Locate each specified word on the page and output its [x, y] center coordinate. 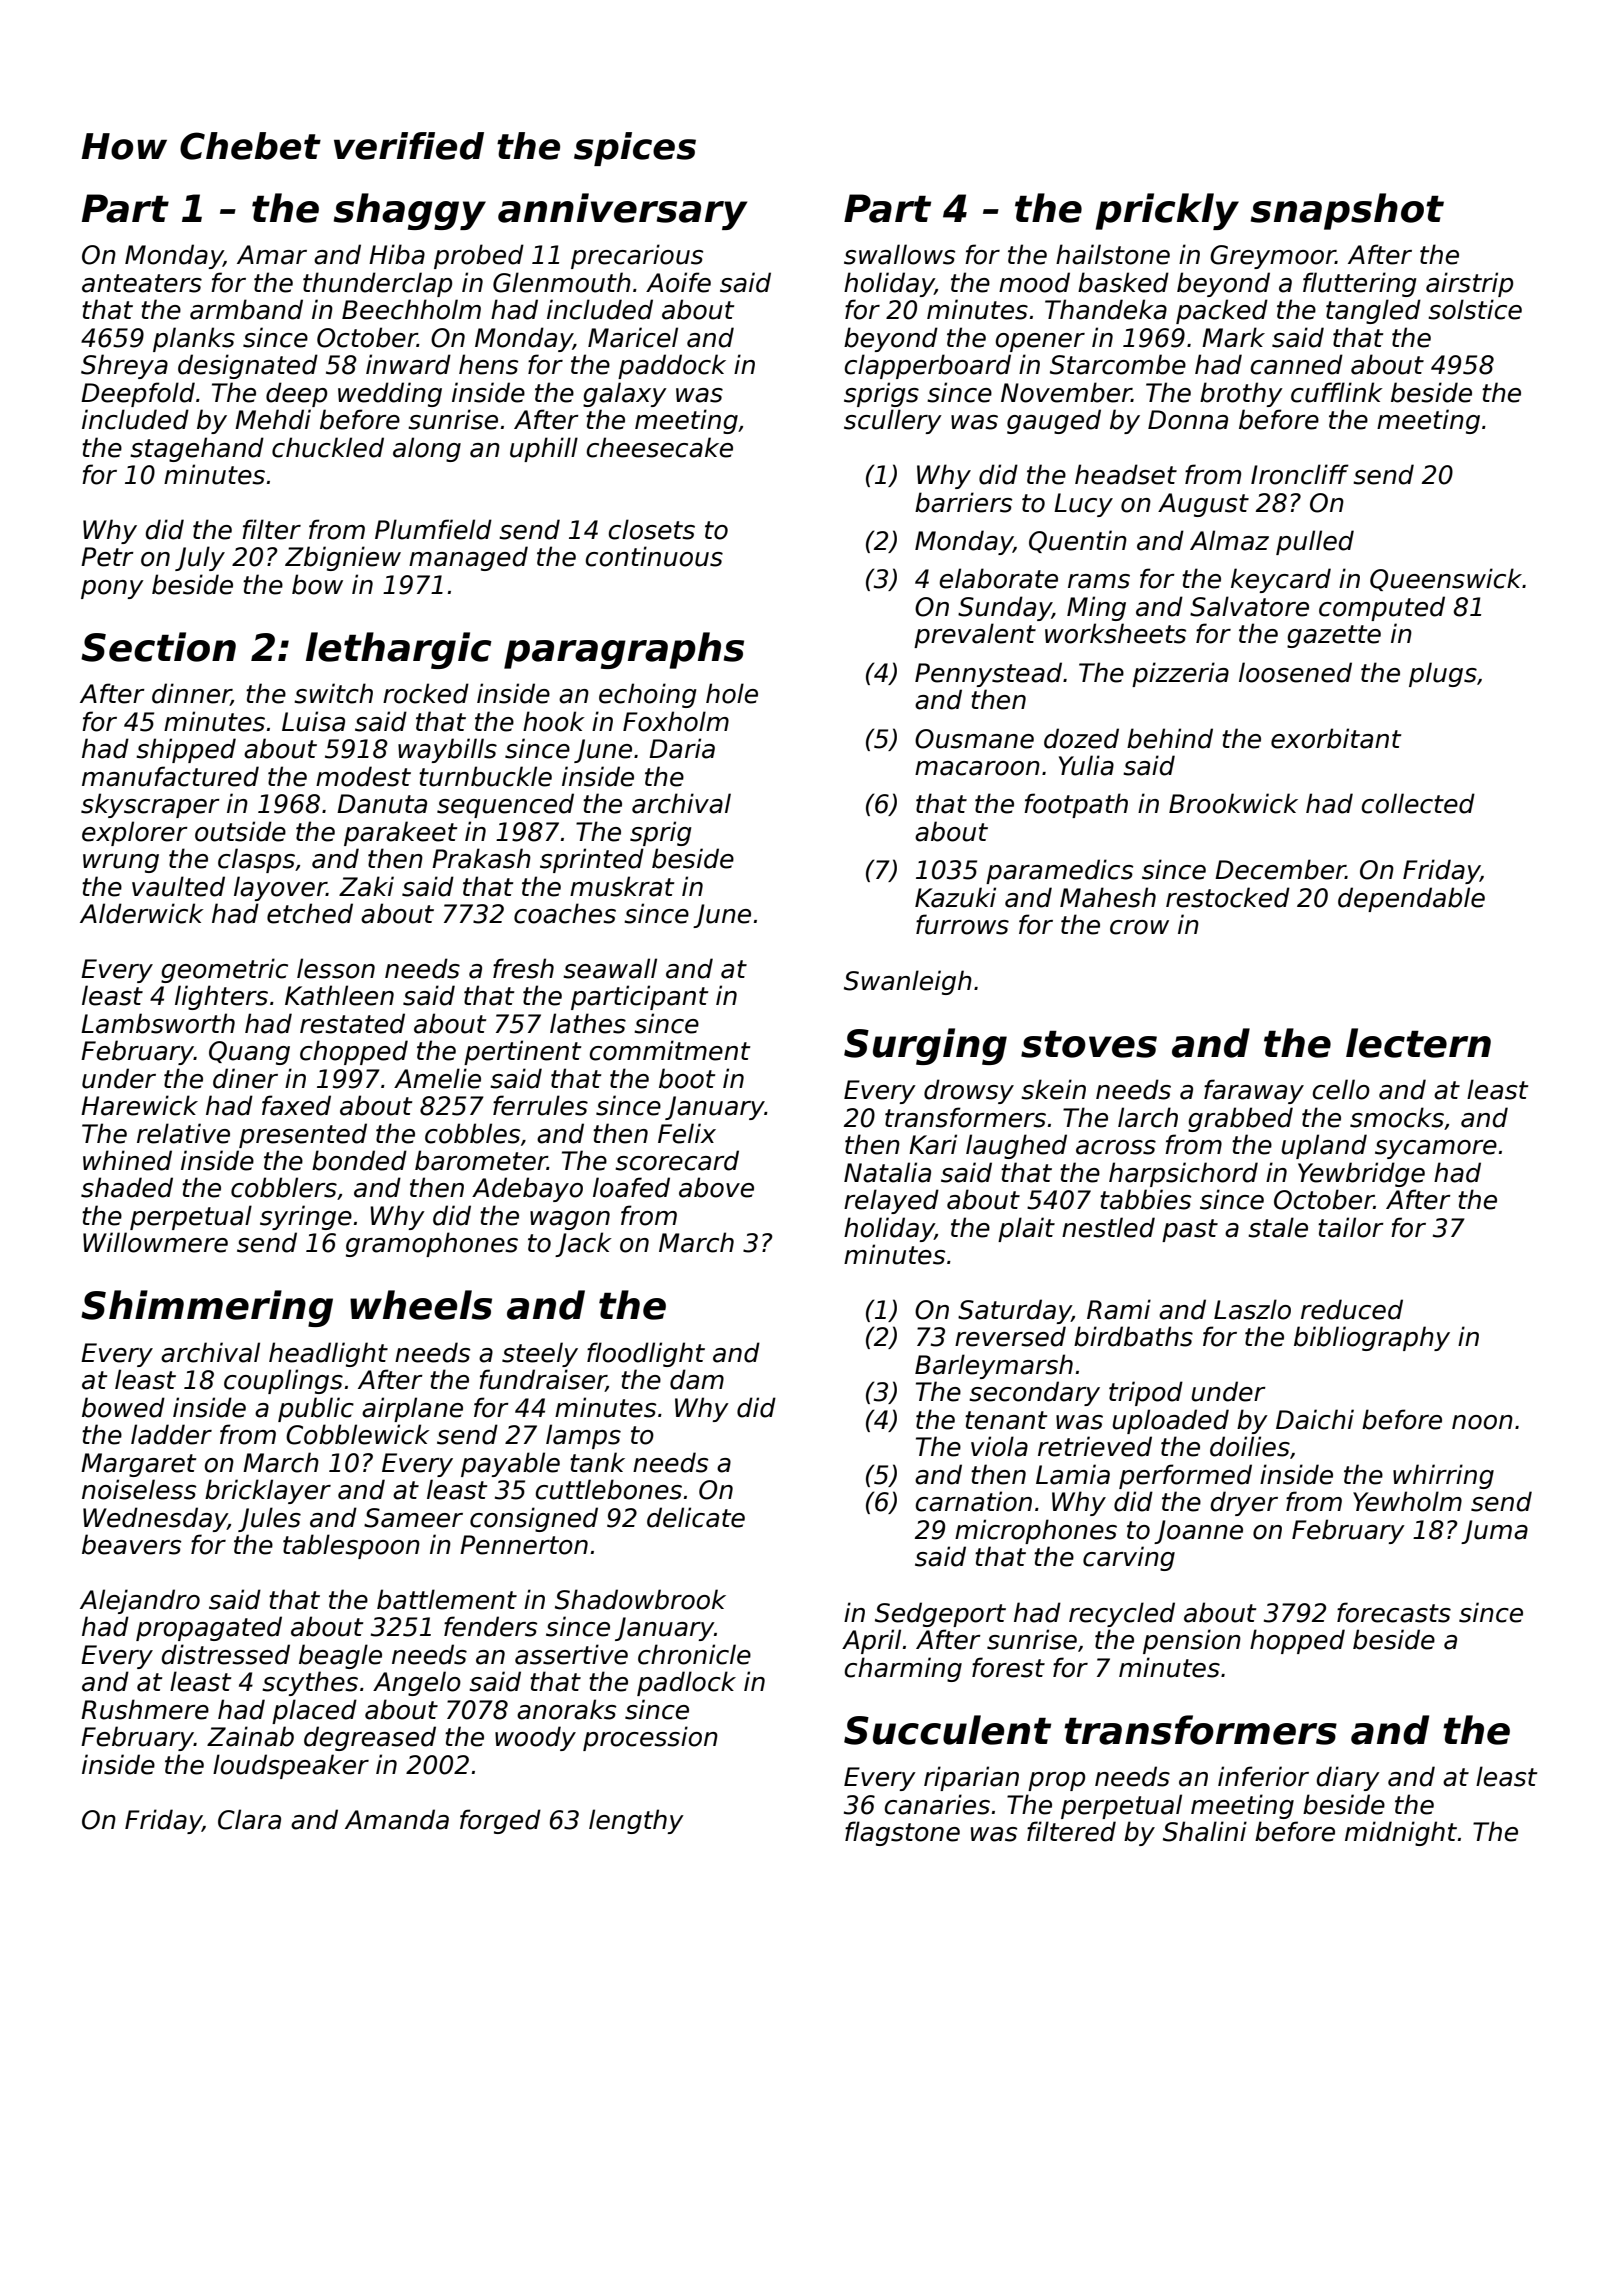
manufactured [170, 776]
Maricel [633, 337]
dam [697, 1379]
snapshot [1347, 211]
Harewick [139, 1105]
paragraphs [624, 650]
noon [1482, 1422]
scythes [310, 1683]
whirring [1443, 1476]
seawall [610, 968]
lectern [1418, 1043]
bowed [123, 1407]
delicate [696, 1517]
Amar [272, 255]
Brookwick [1233, 803]
